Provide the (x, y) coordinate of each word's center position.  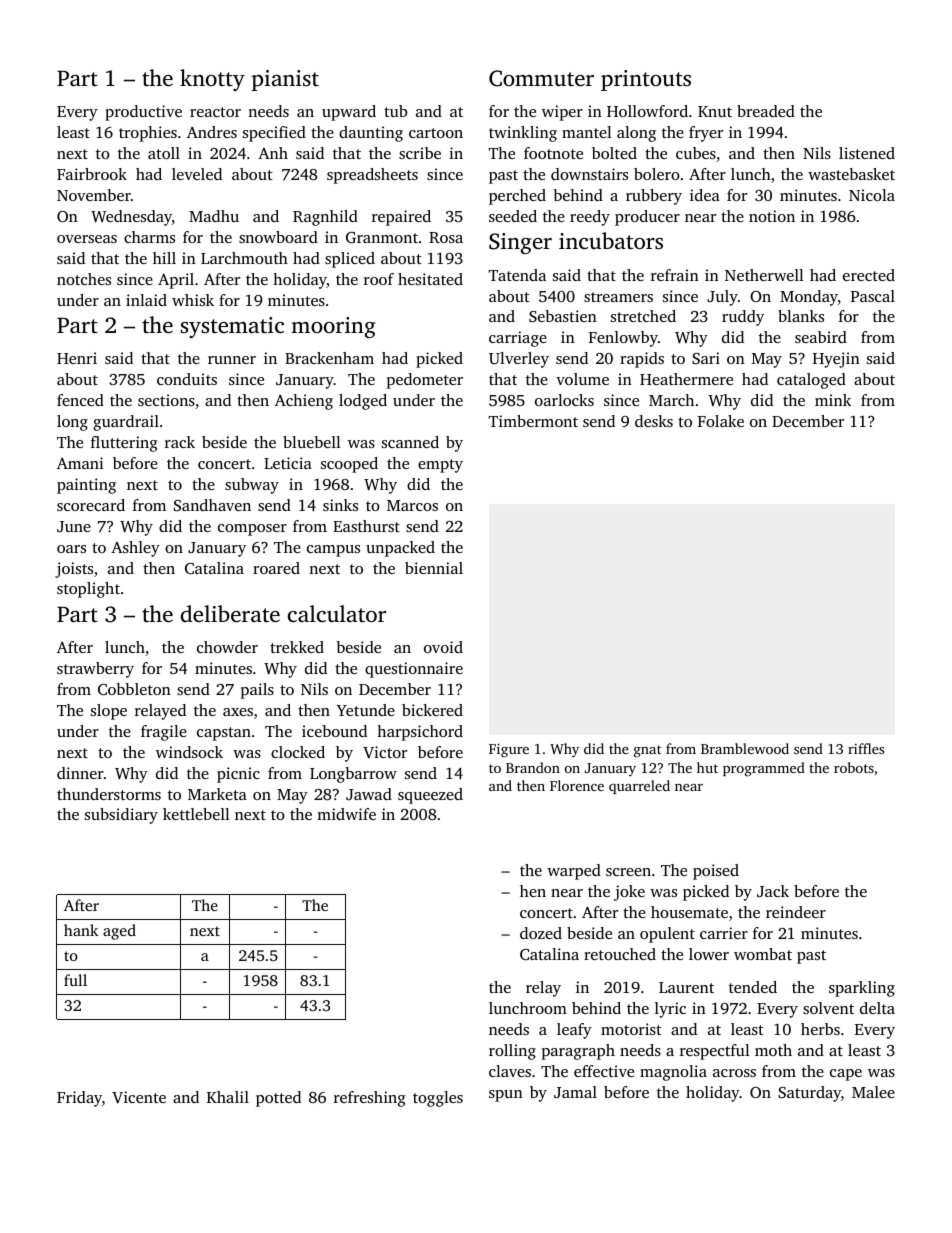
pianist (285, 80)
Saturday (809, 1094)
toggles (438, 1099)
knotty (212, 80)
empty (440, 466)
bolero (657, 174)
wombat (763, 954)
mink (833, 400)
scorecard (91, 505)
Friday (79, 1099)
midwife (346, 814)
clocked (298, 752)
